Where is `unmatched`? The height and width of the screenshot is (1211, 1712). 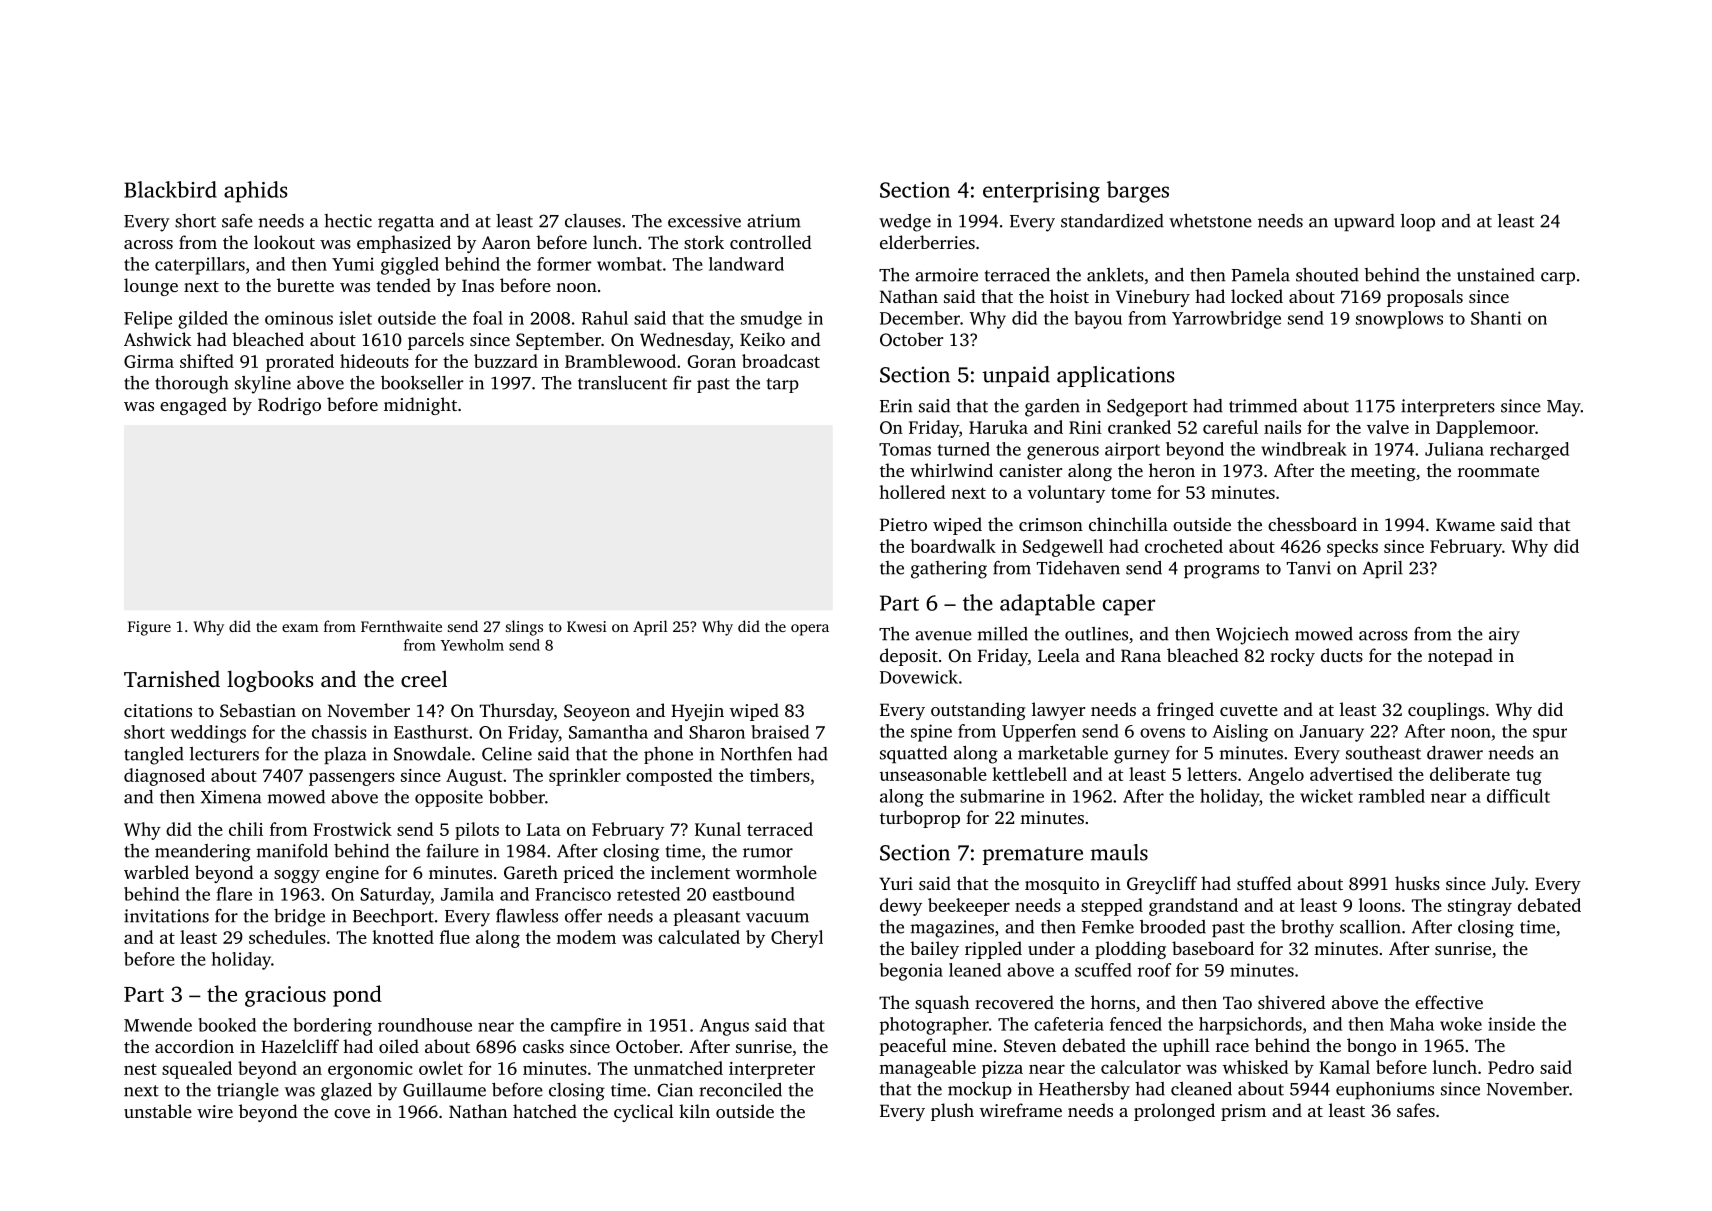 unmatched is located at coordinates (678, 1068).
